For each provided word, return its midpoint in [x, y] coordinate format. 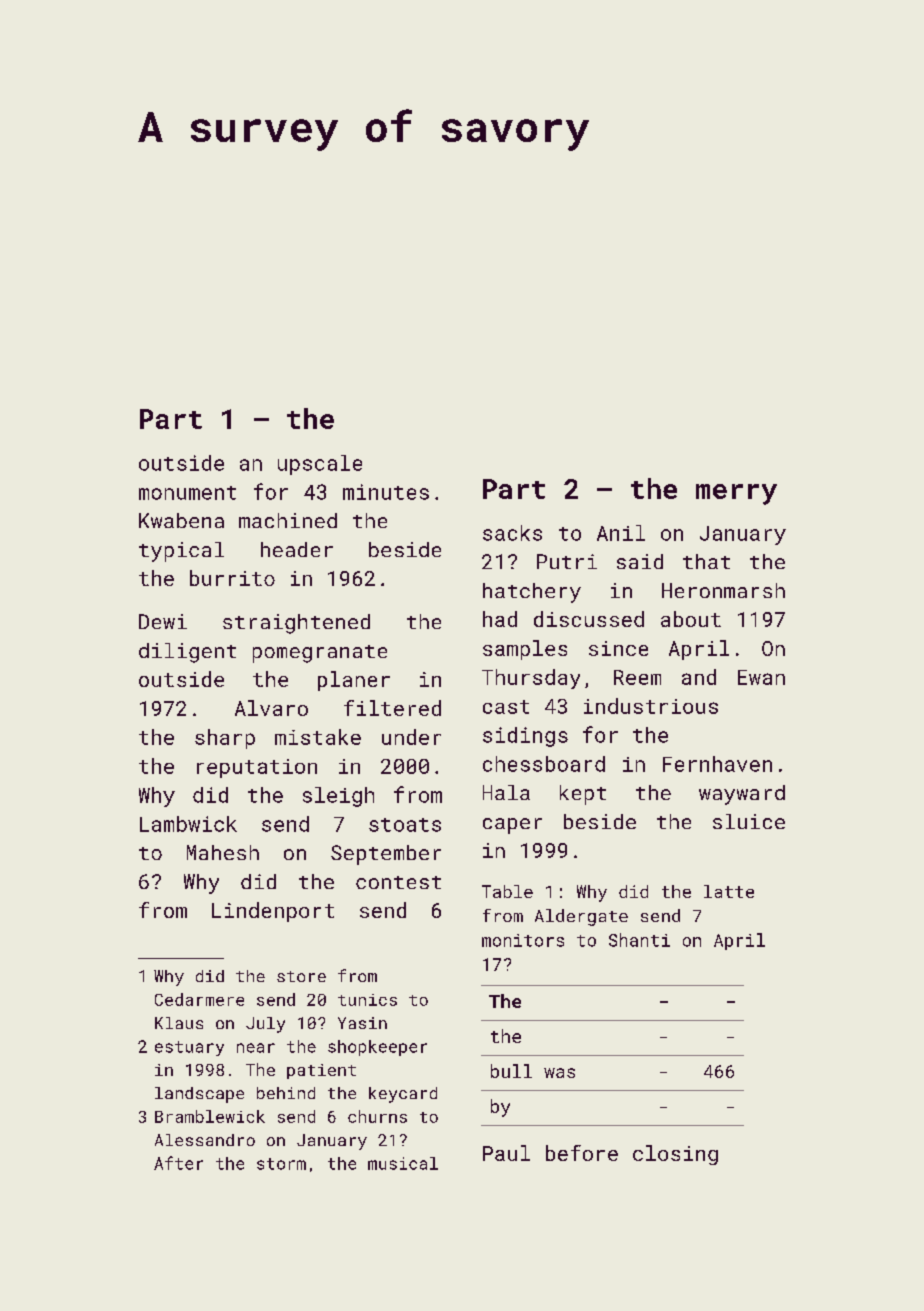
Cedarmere [199, 999]
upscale [320, 465]
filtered [392, 708]
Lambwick [188, 824]
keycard [403, 1095]
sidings [525, 737]
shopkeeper [377, 1048]
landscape [199, 1095]
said [640, 561]
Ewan [761, 677]
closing [675, 1155]
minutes [386, 492]
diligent [187, 653]
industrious [651, 706]
